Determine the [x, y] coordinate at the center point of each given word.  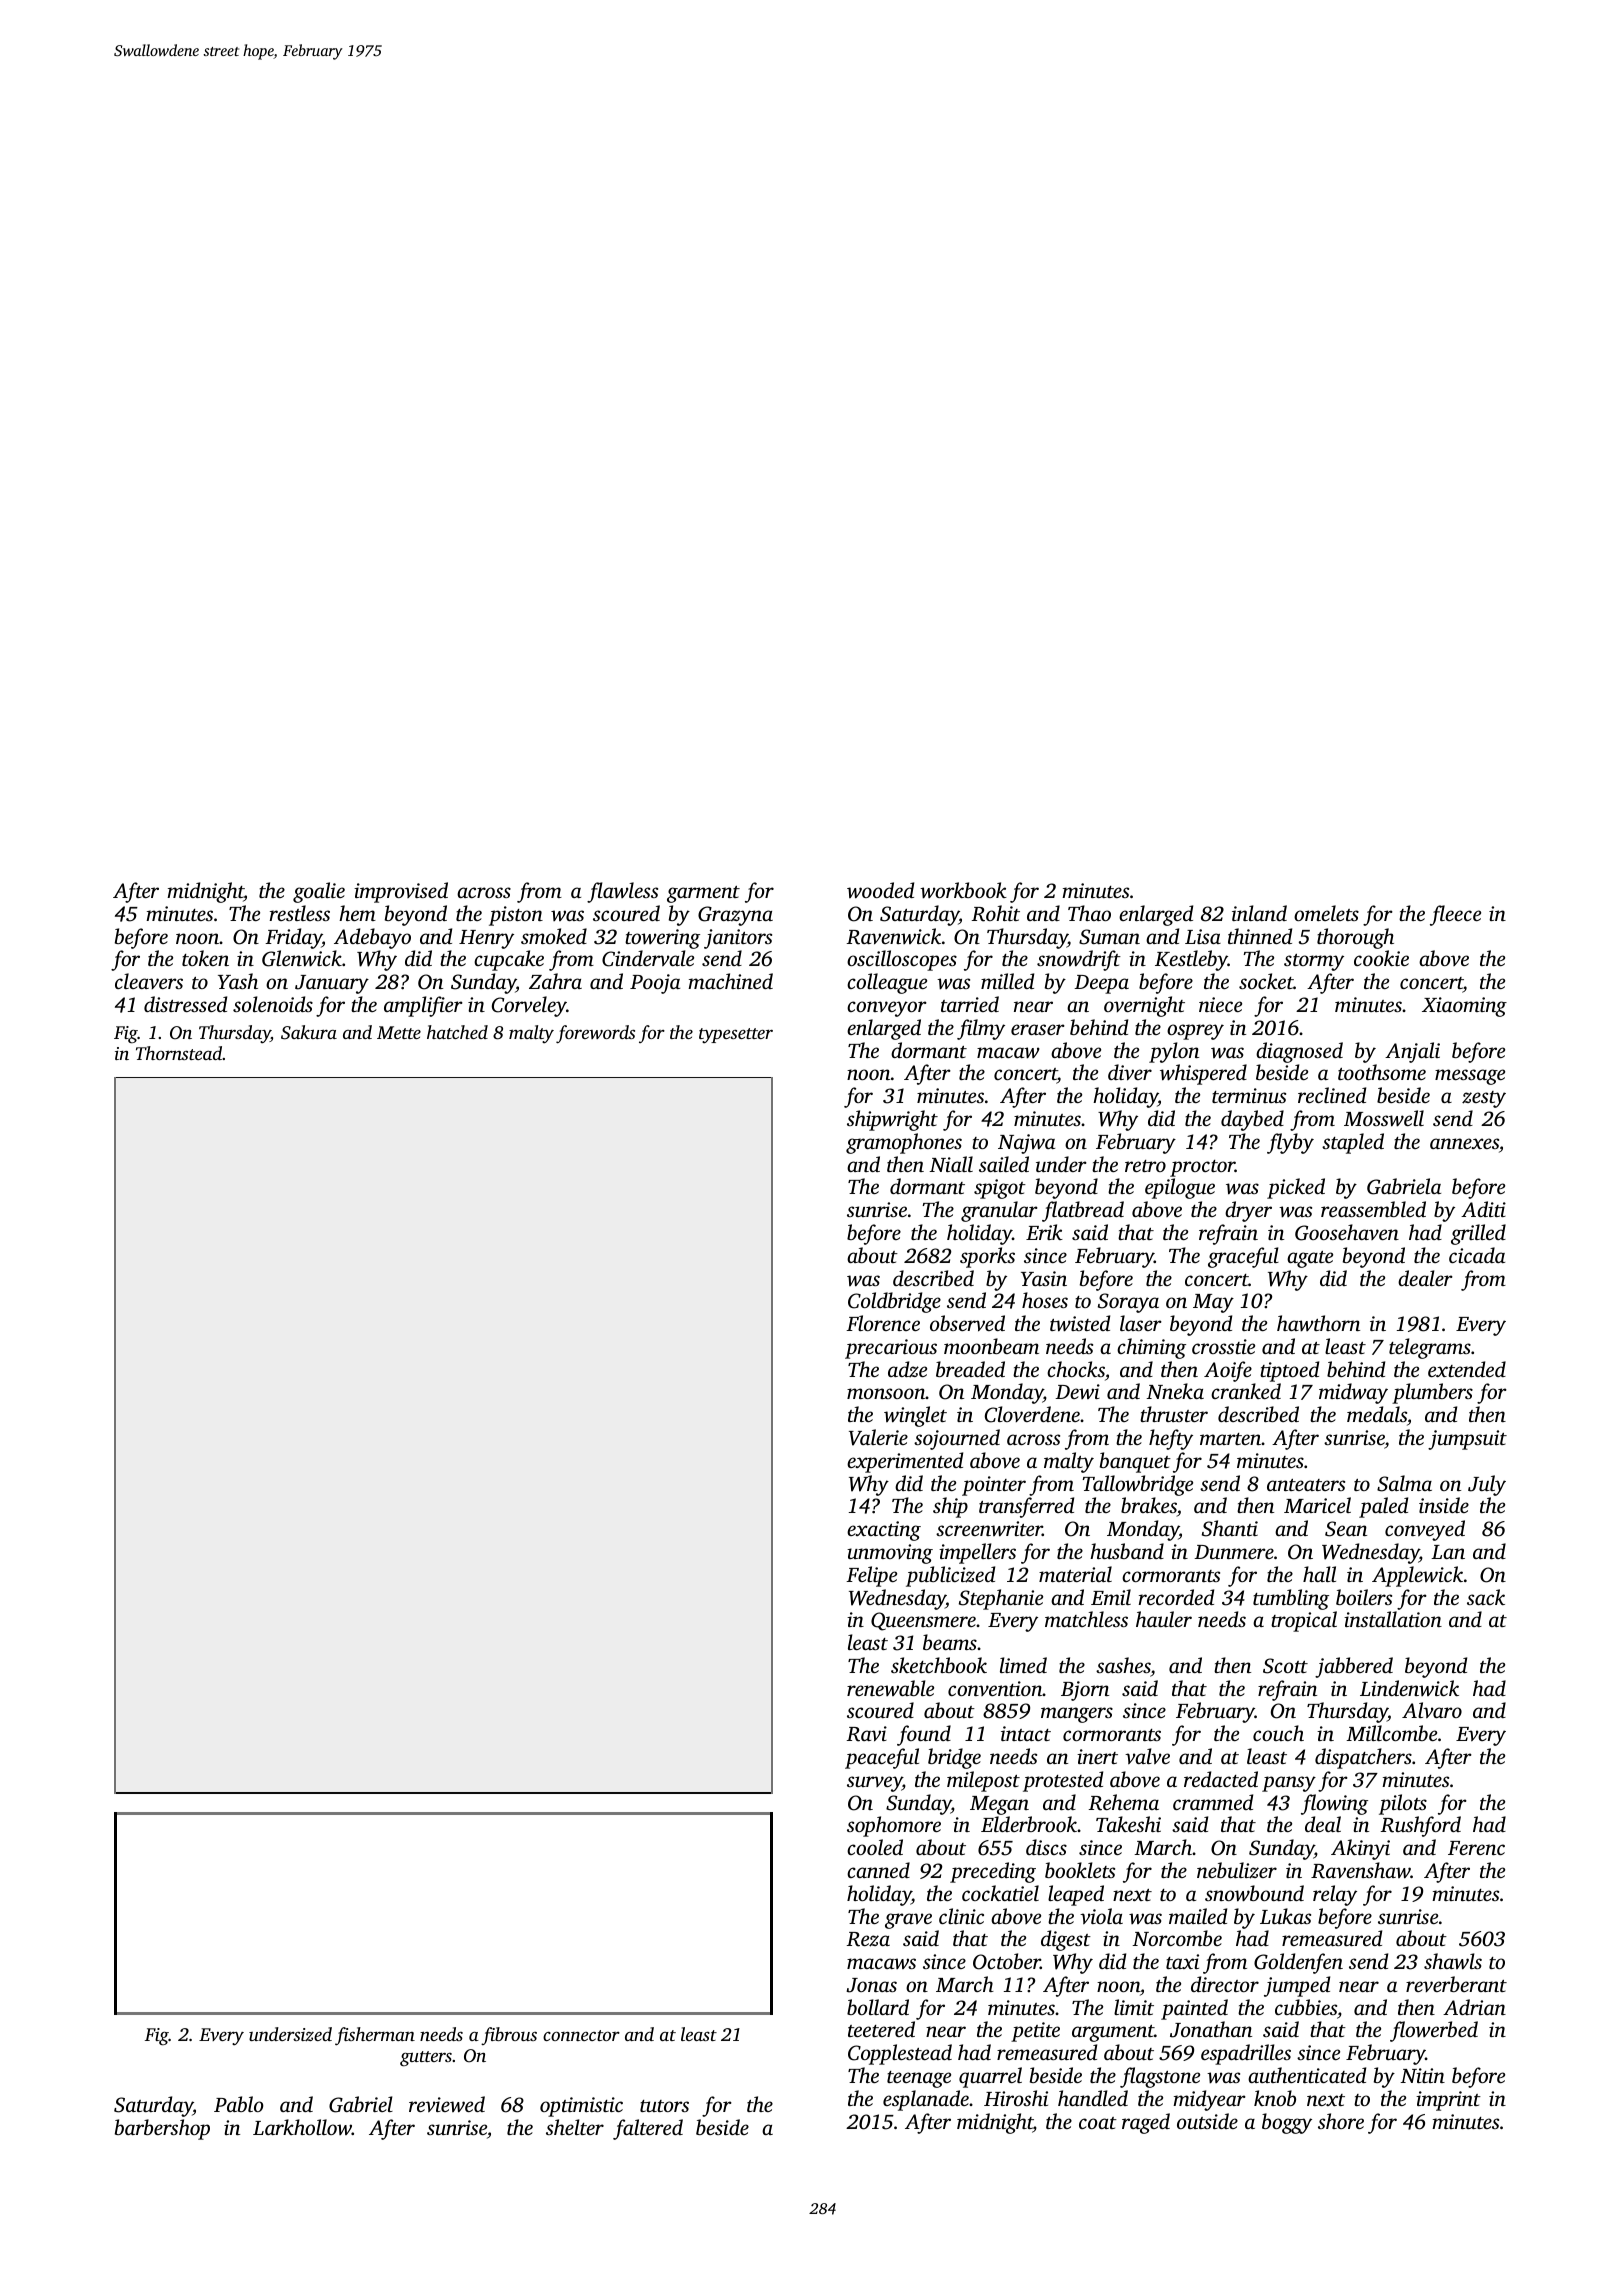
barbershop [162, 2129]
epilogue [1180, 1188]
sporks [987, 1257]
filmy [981, 1029]
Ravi [867, 1734]
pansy [1289, 1784]
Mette [399, 1032]
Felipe [871, 1576]
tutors [664, 2106]
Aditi [1483, 1209]
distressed [185, 1004]
